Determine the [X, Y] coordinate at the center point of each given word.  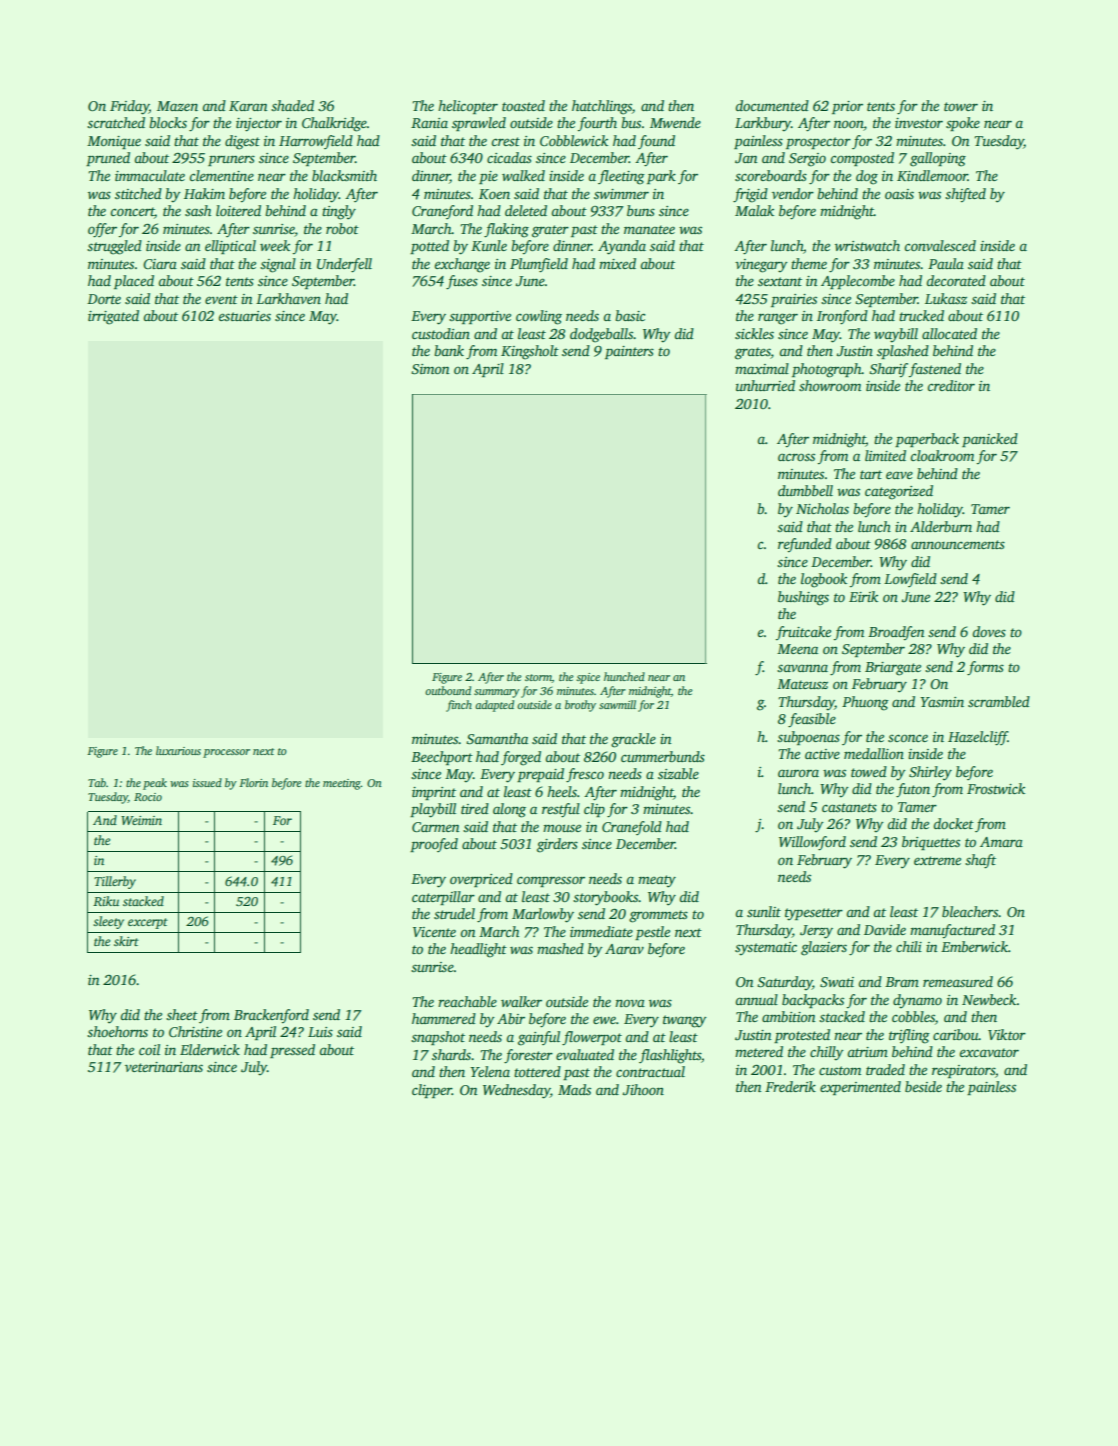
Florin [253, 782]
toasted [523, 105]
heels [562, 791]
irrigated [113, 317]
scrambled [999, 701]
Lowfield [910, 580]
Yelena [490, 1071]
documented [772, 105]
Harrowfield [316, 142]
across [796, 457]
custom [840, 1070]
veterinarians [164, 1067]
